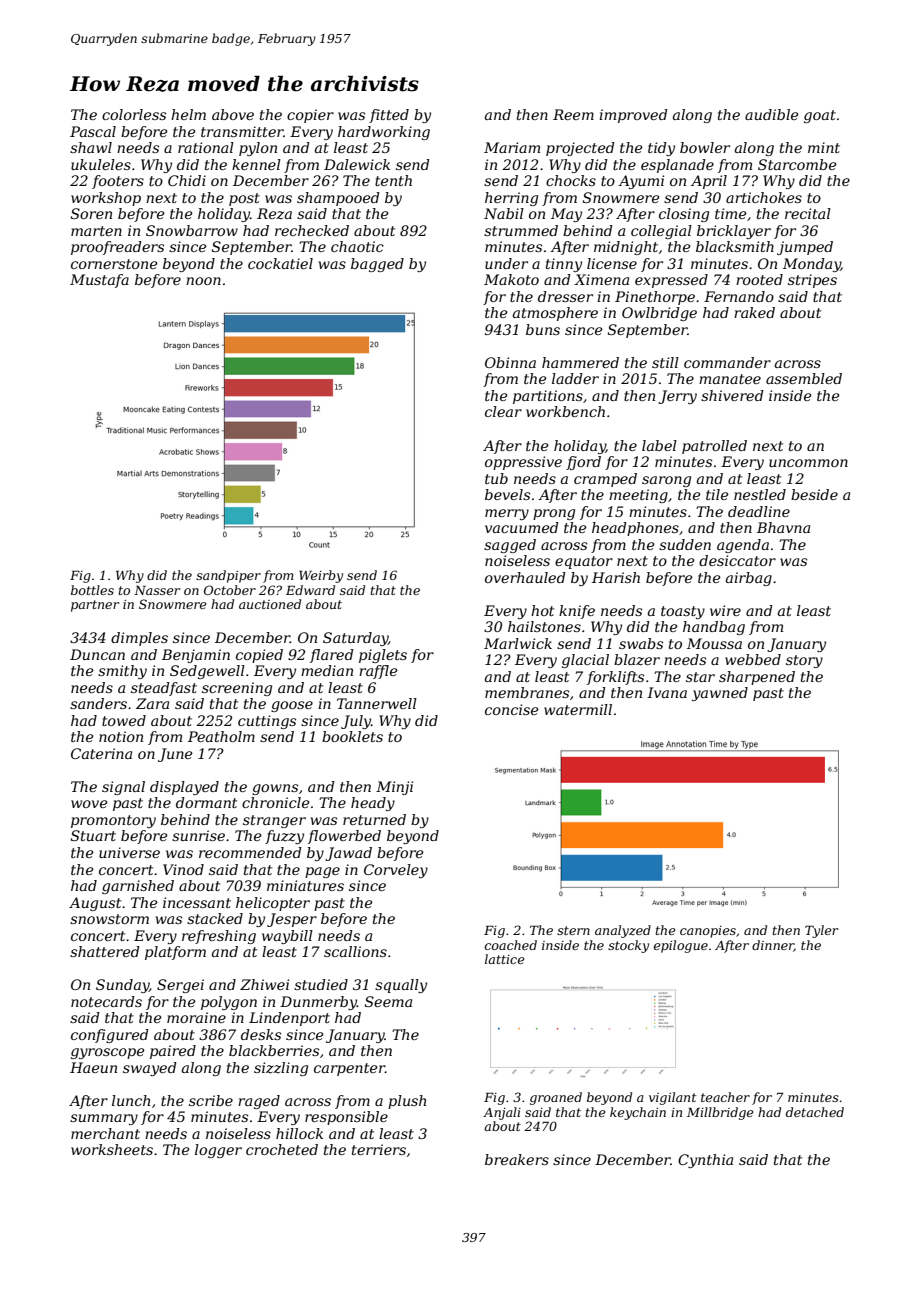  I want to click on above, so click(233, 114).
